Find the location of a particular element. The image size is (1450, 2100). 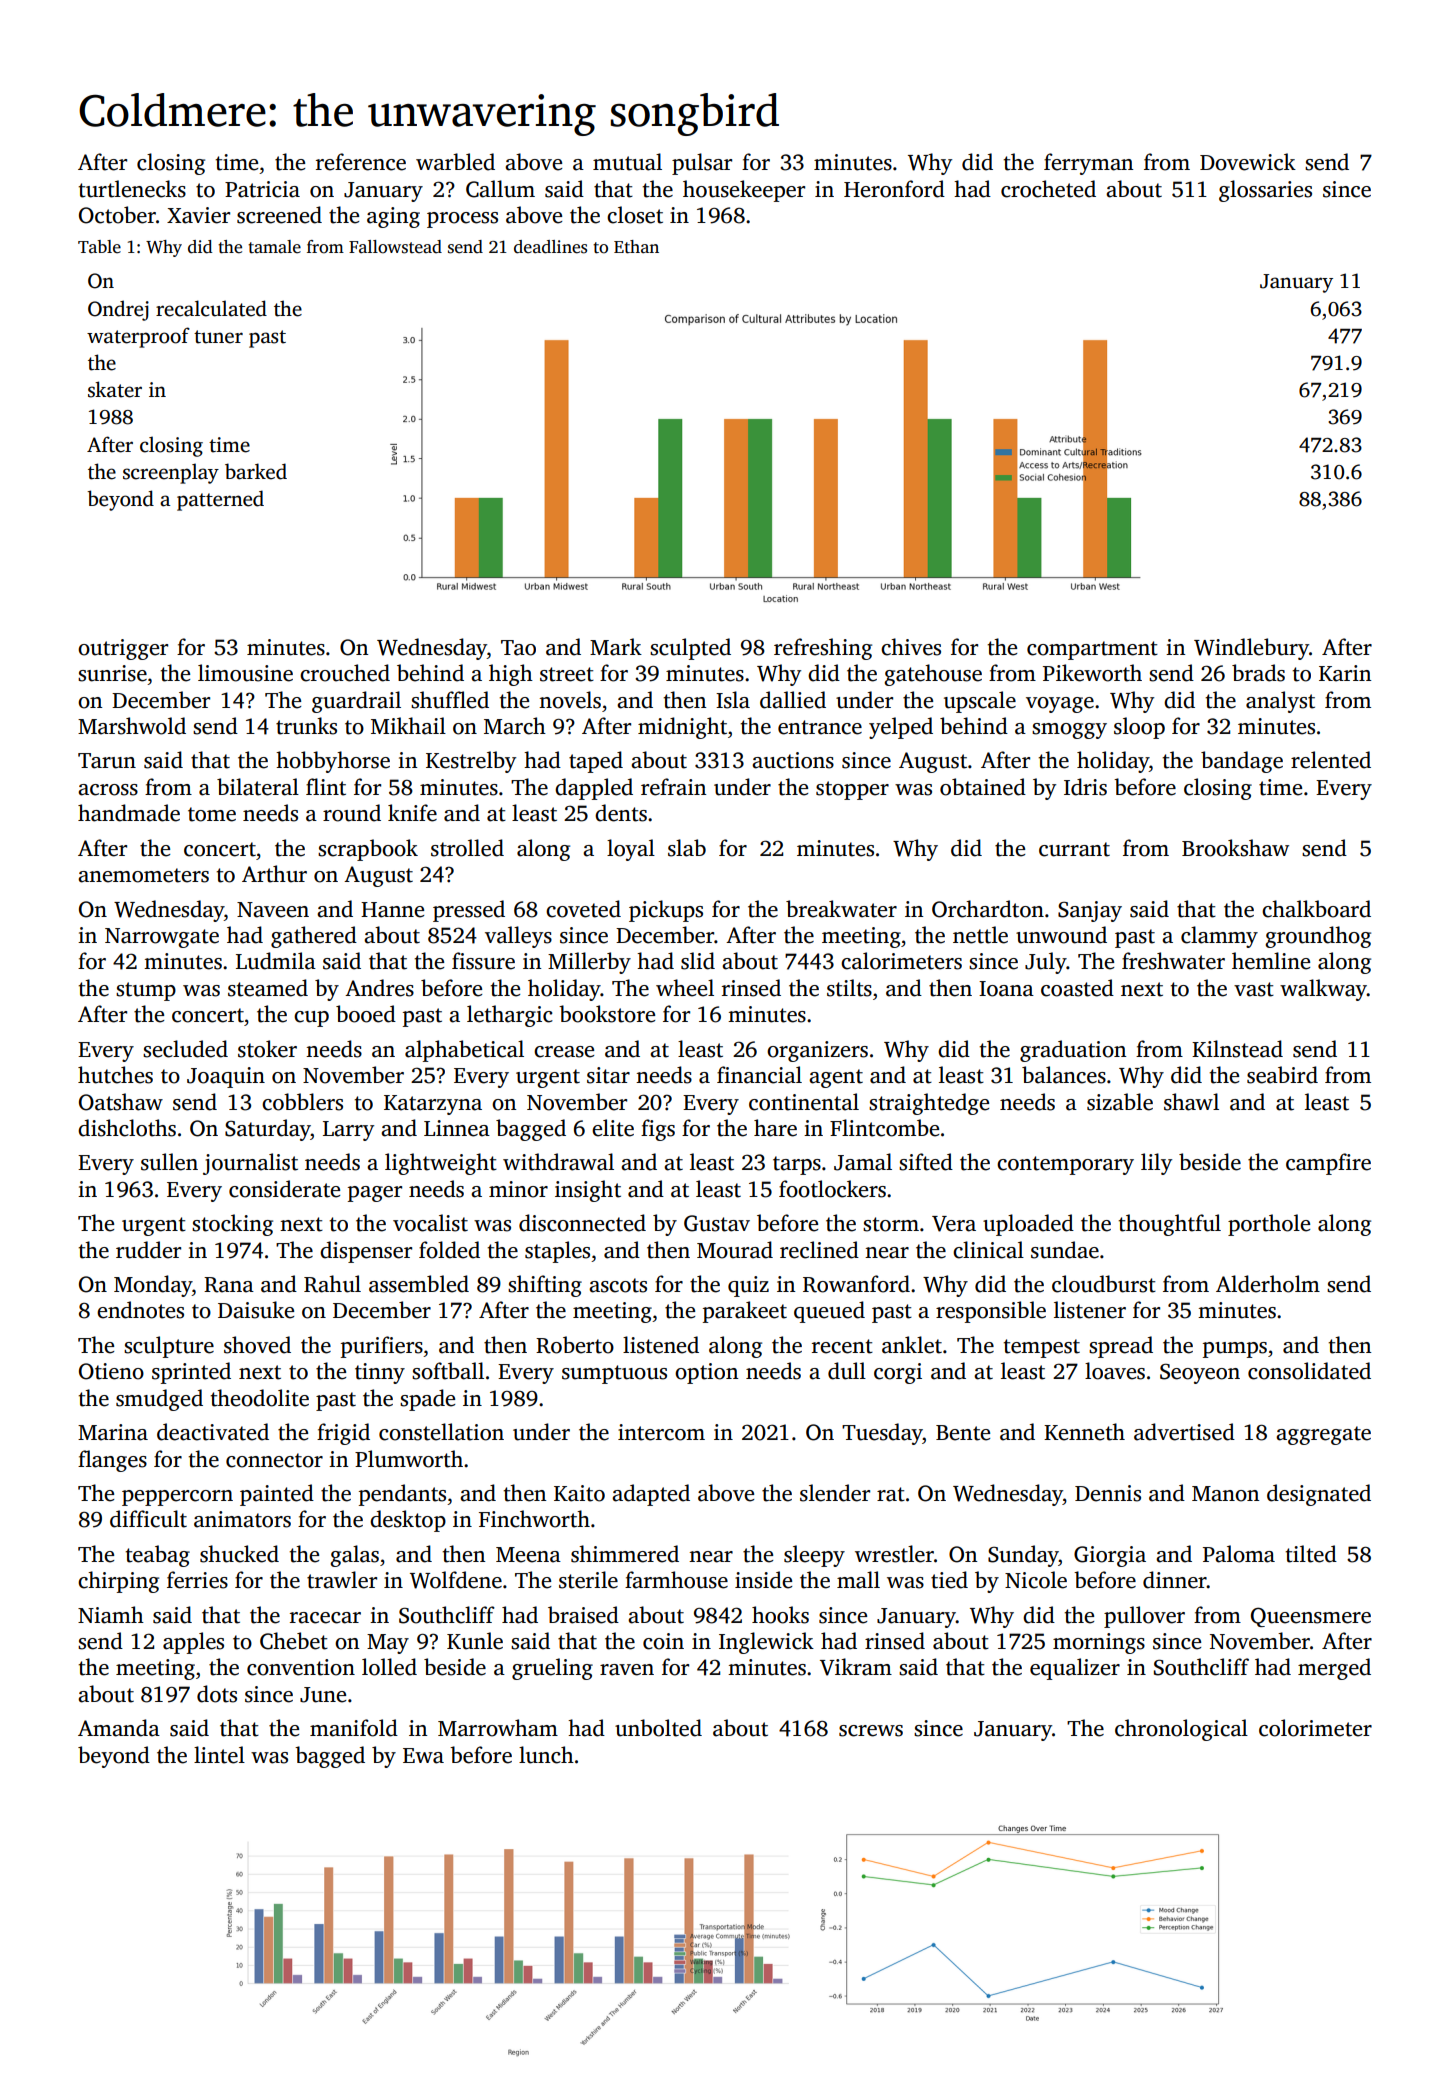

compartment is located at coordinates (1092, 650).
